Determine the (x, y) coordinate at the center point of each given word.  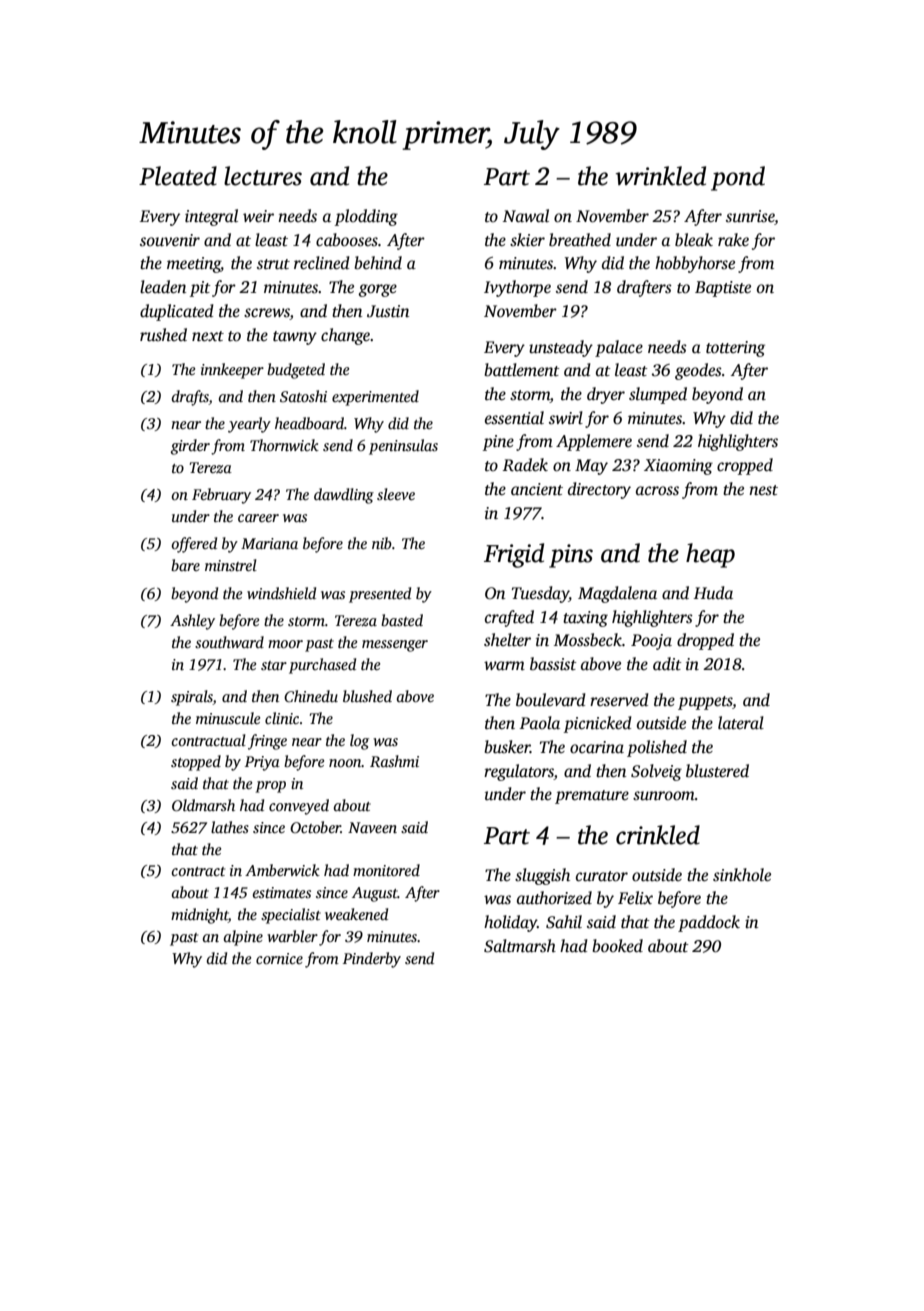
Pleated (178, 176)
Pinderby (372, 960)
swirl (566, 418)
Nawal (526, 215)
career (258, 518)
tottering (735, 349)
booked (617, 946)
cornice (279, 958)
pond (738, 178)
